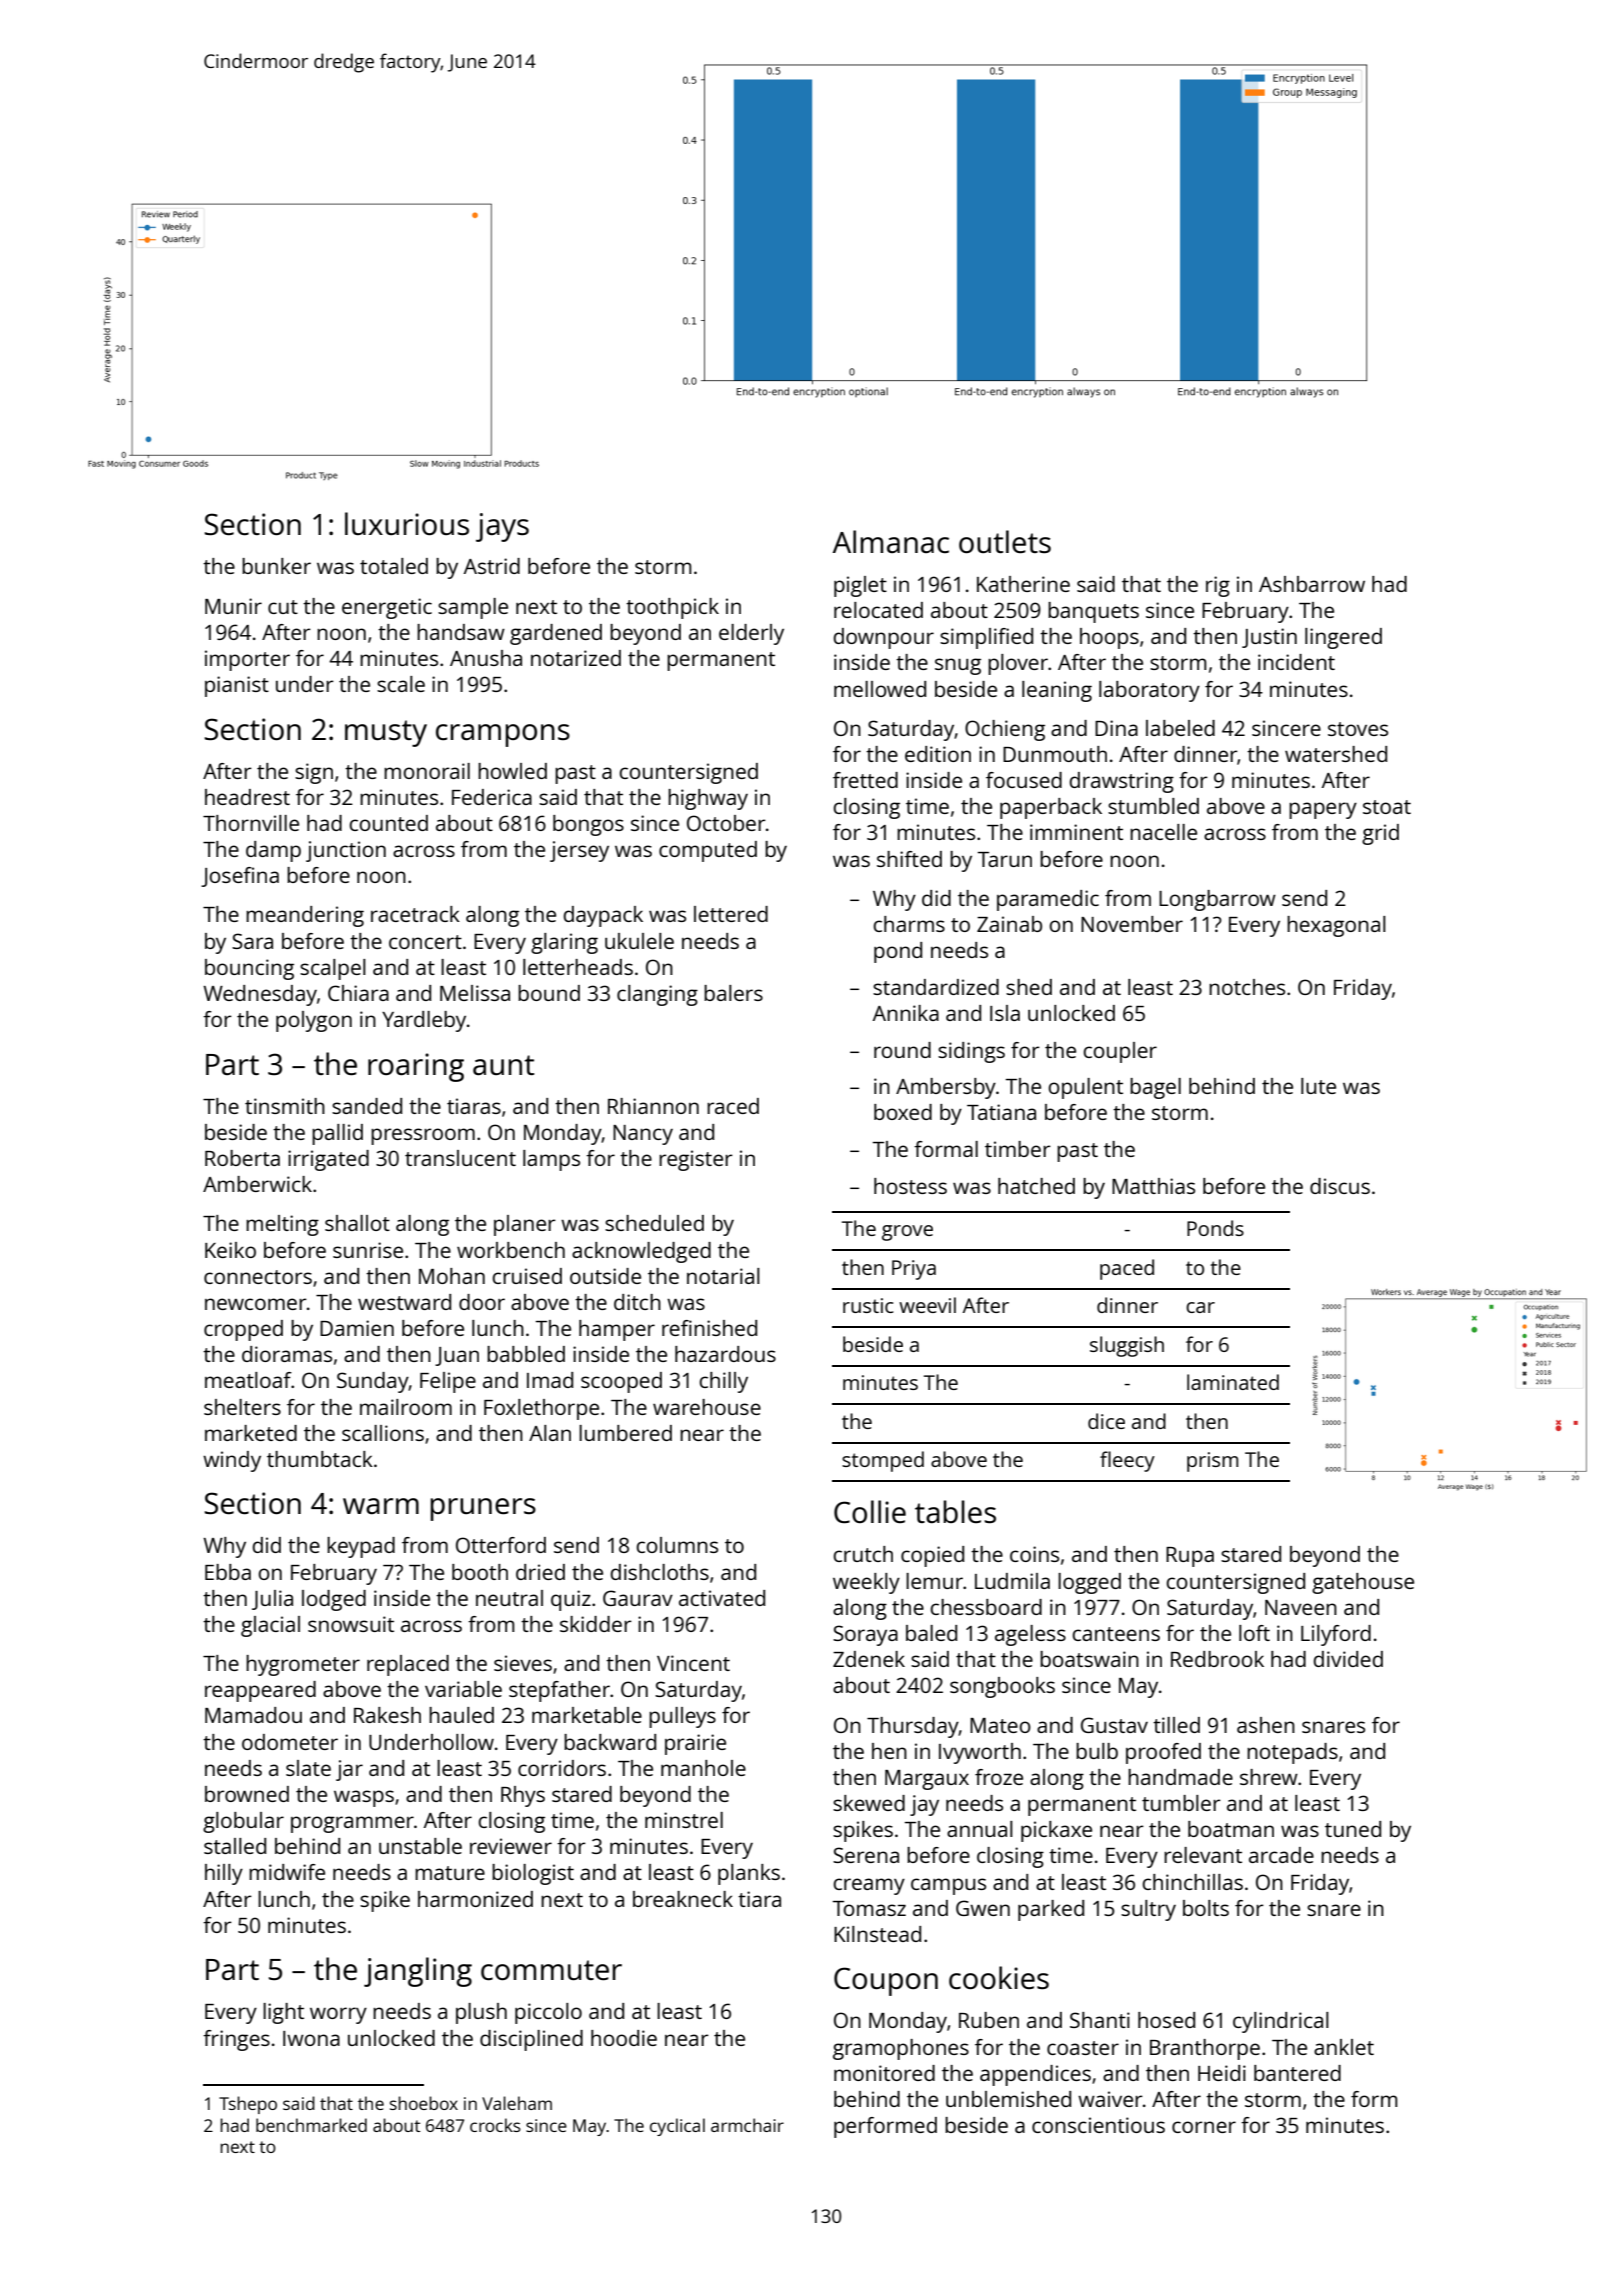  What do you see at coordinates (252, 941) in the screenshot?
I see `Sara` at bounding box center [252, 941].
